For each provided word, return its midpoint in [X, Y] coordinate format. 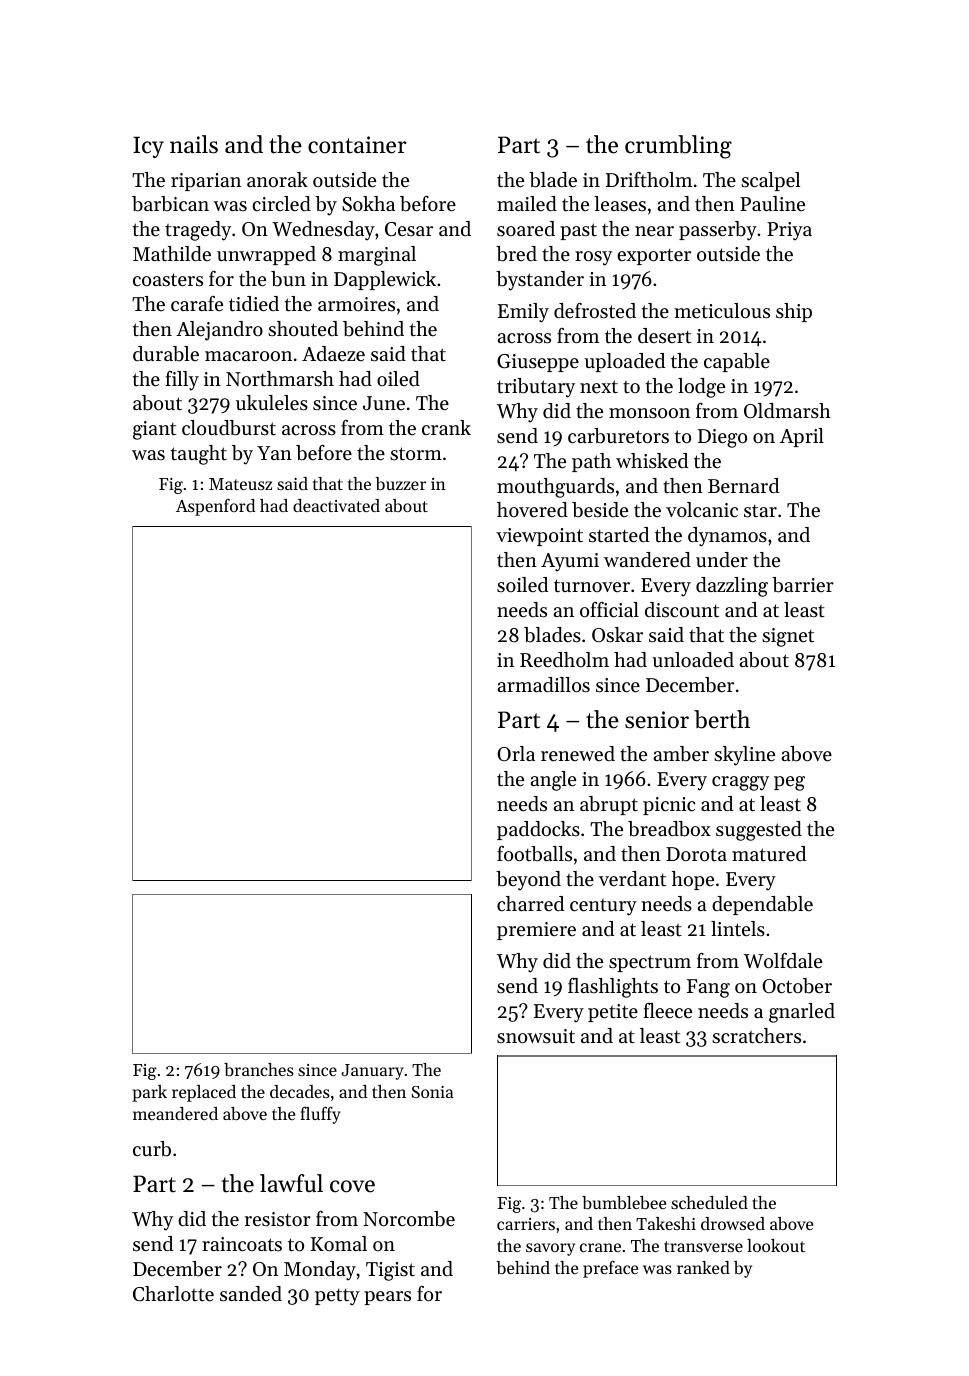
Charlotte [173, 1294]
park [149, 1093]
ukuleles [272, 403]
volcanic [702, 510]
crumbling [678, 147]
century [603, 907]
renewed [578, 754]
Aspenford [215, 507]
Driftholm [649, 179]
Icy [148, 147]
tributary [536, 388]
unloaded [693, 659]
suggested [759, 831]
